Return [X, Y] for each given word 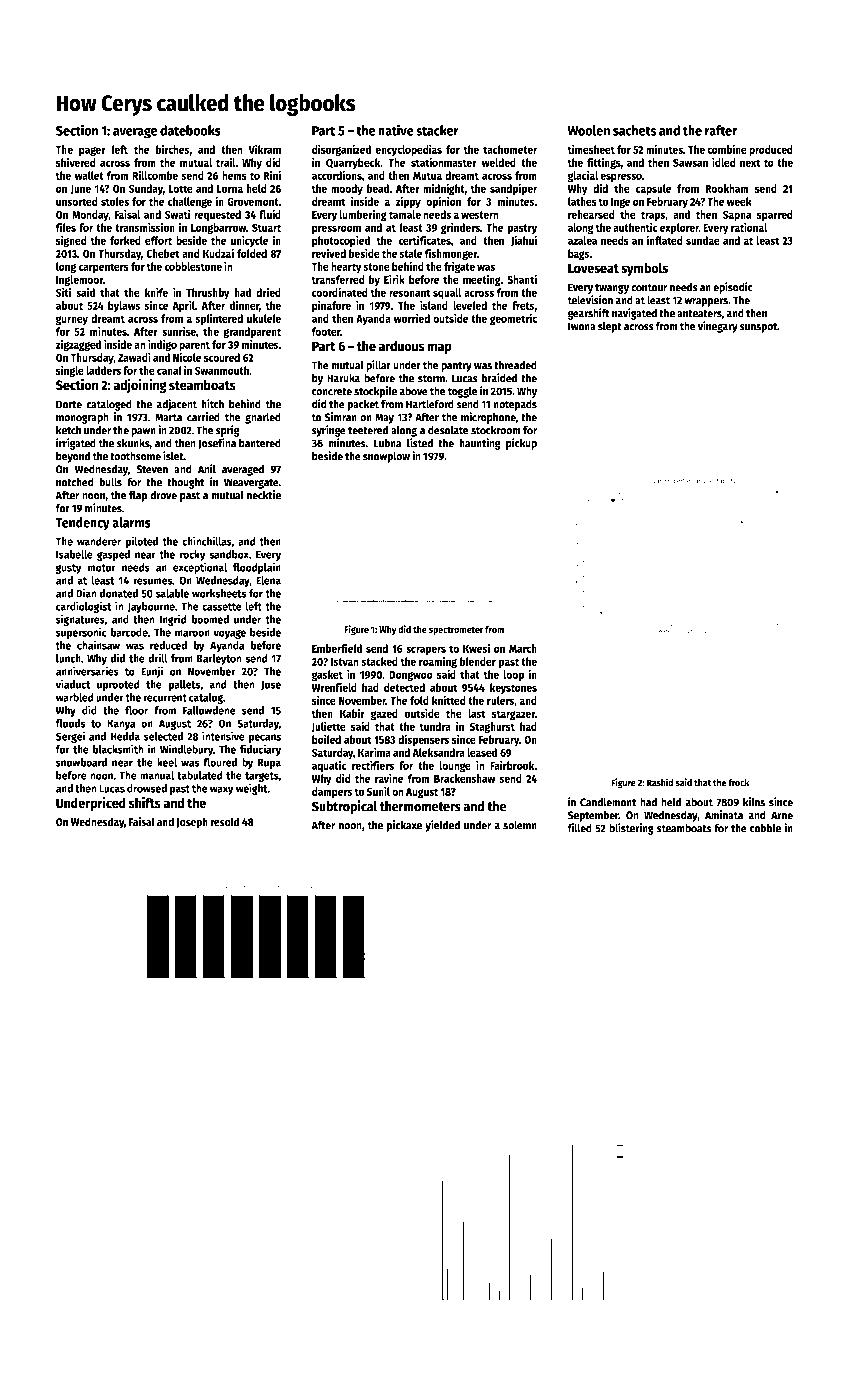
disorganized [341, 150]
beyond [73, 457]
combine [727, 149]
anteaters [699, 314]
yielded [442, 826]
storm [431, 379]
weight [252, 789]
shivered [76, 162]
